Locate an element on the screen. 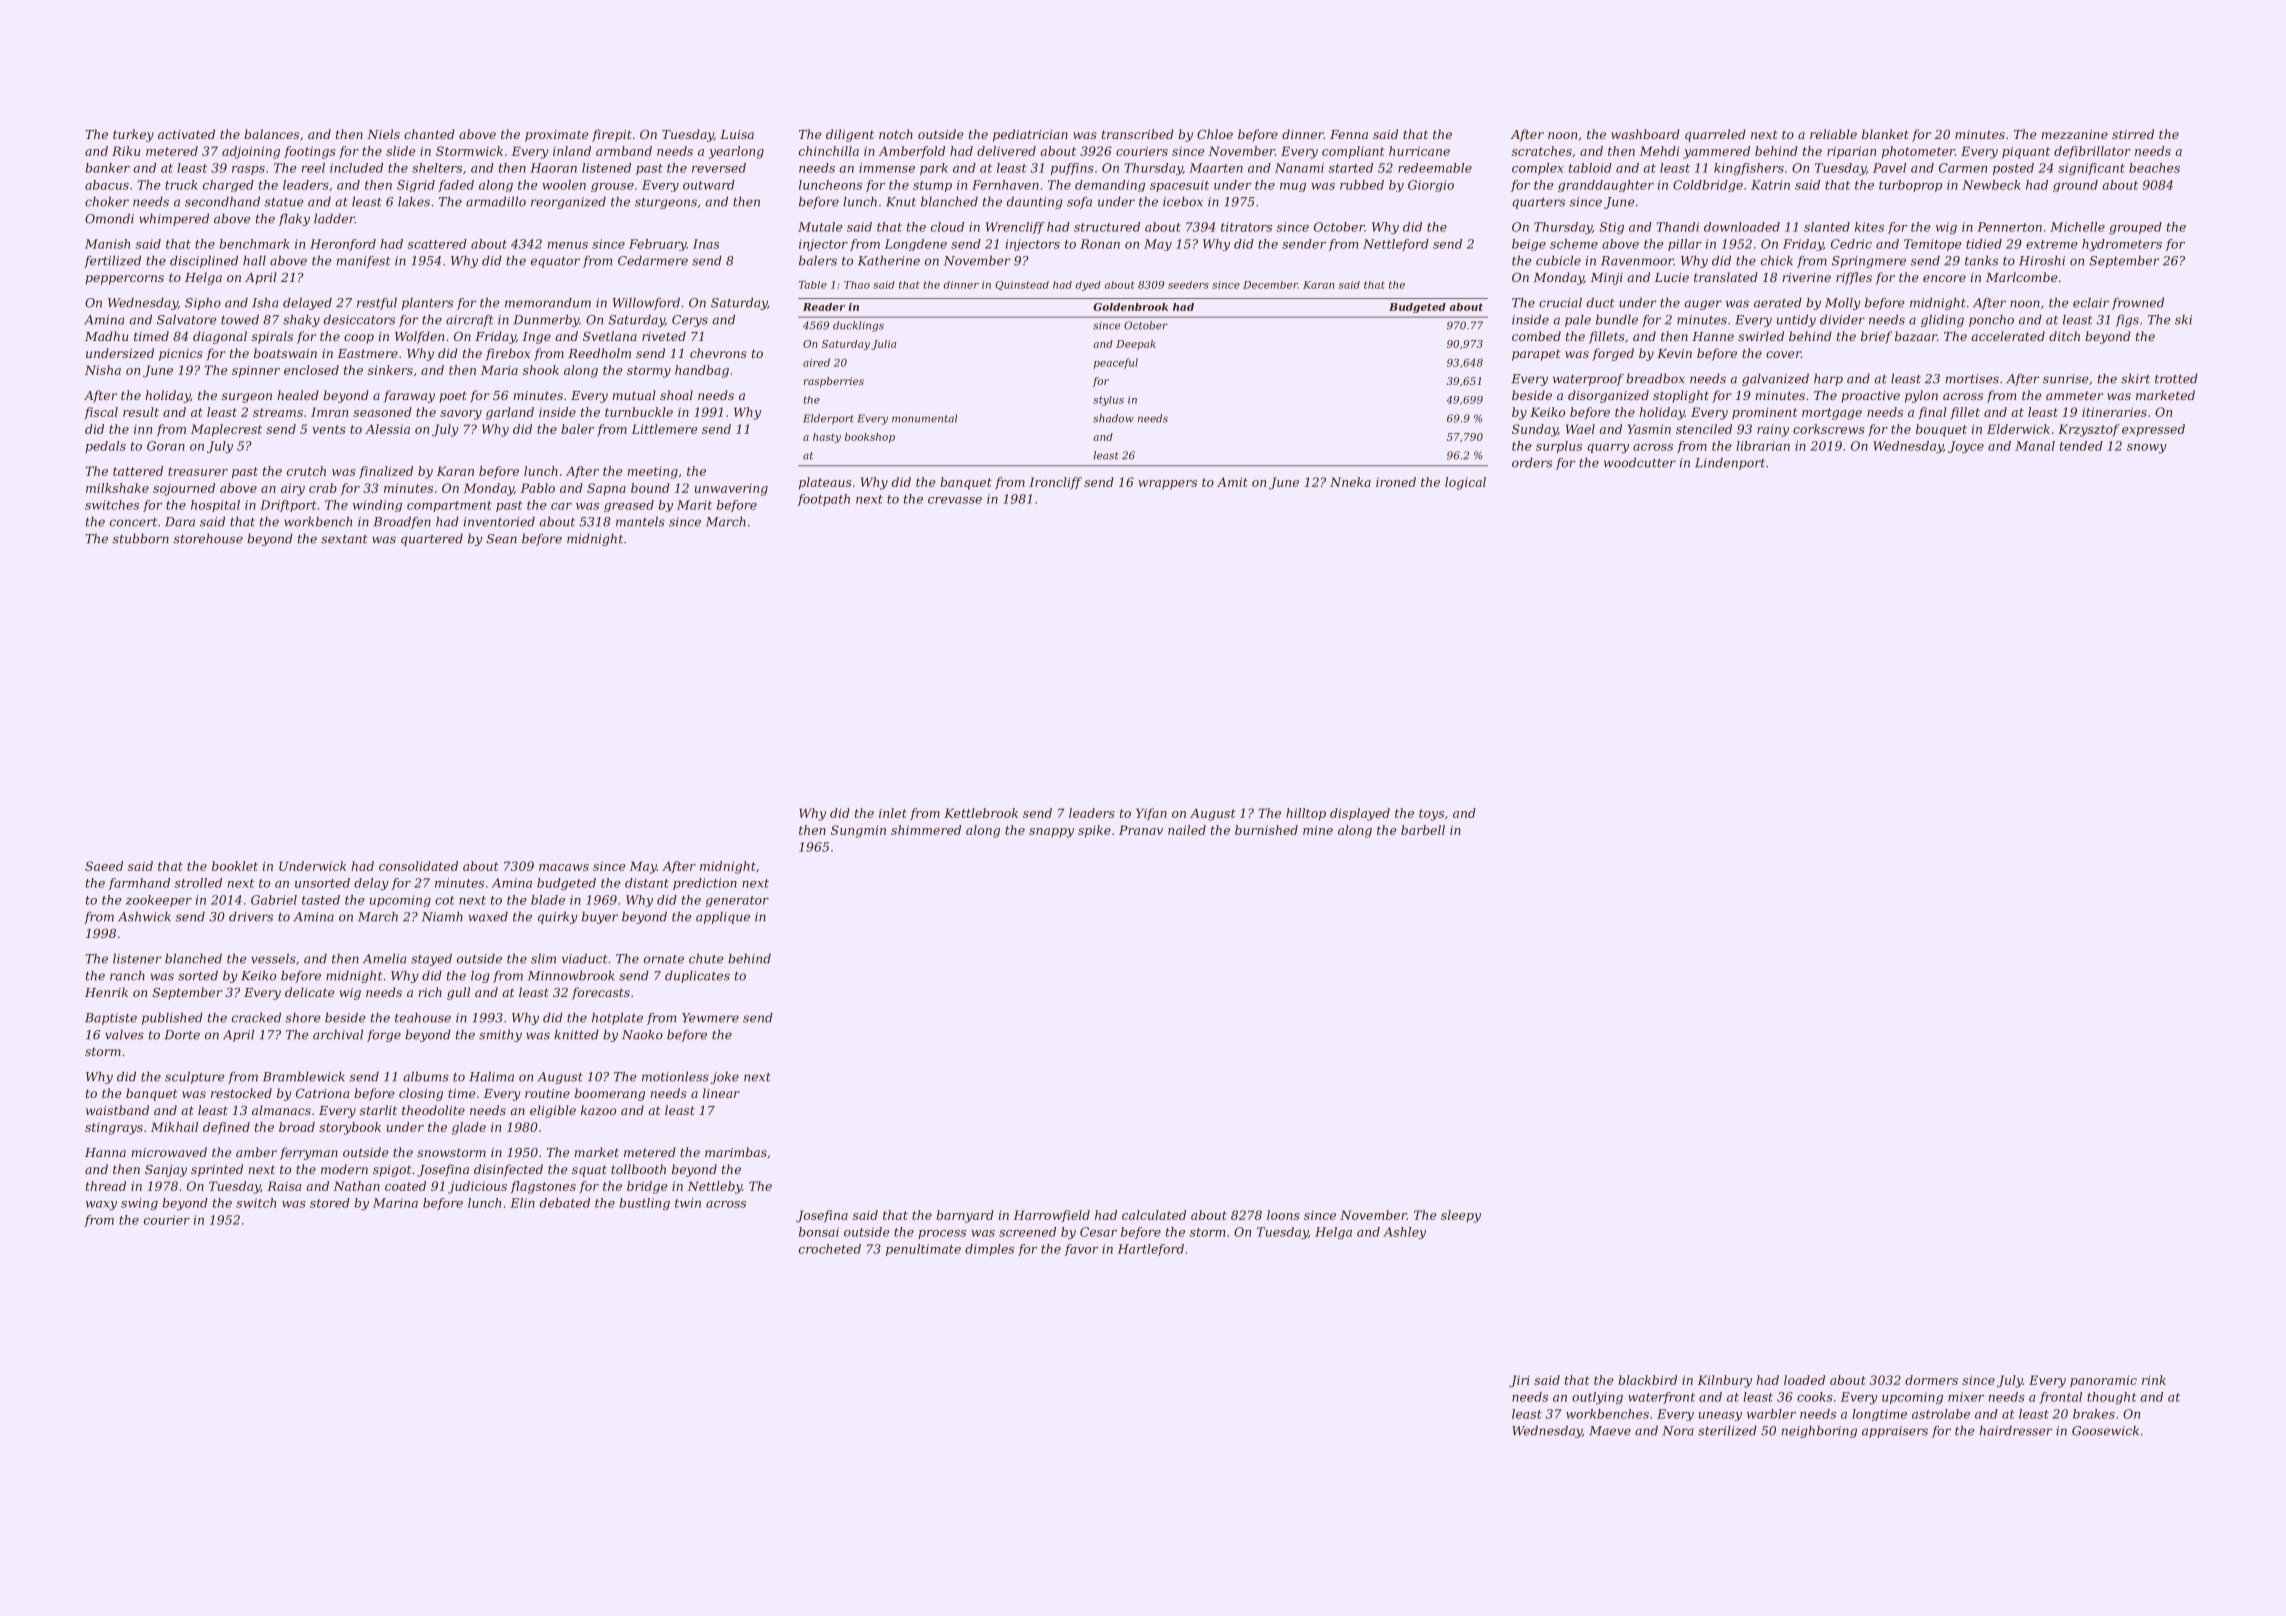 This screenshot has width=2286, height=1616. appraisers is located at coordinates (1895, 1432).
